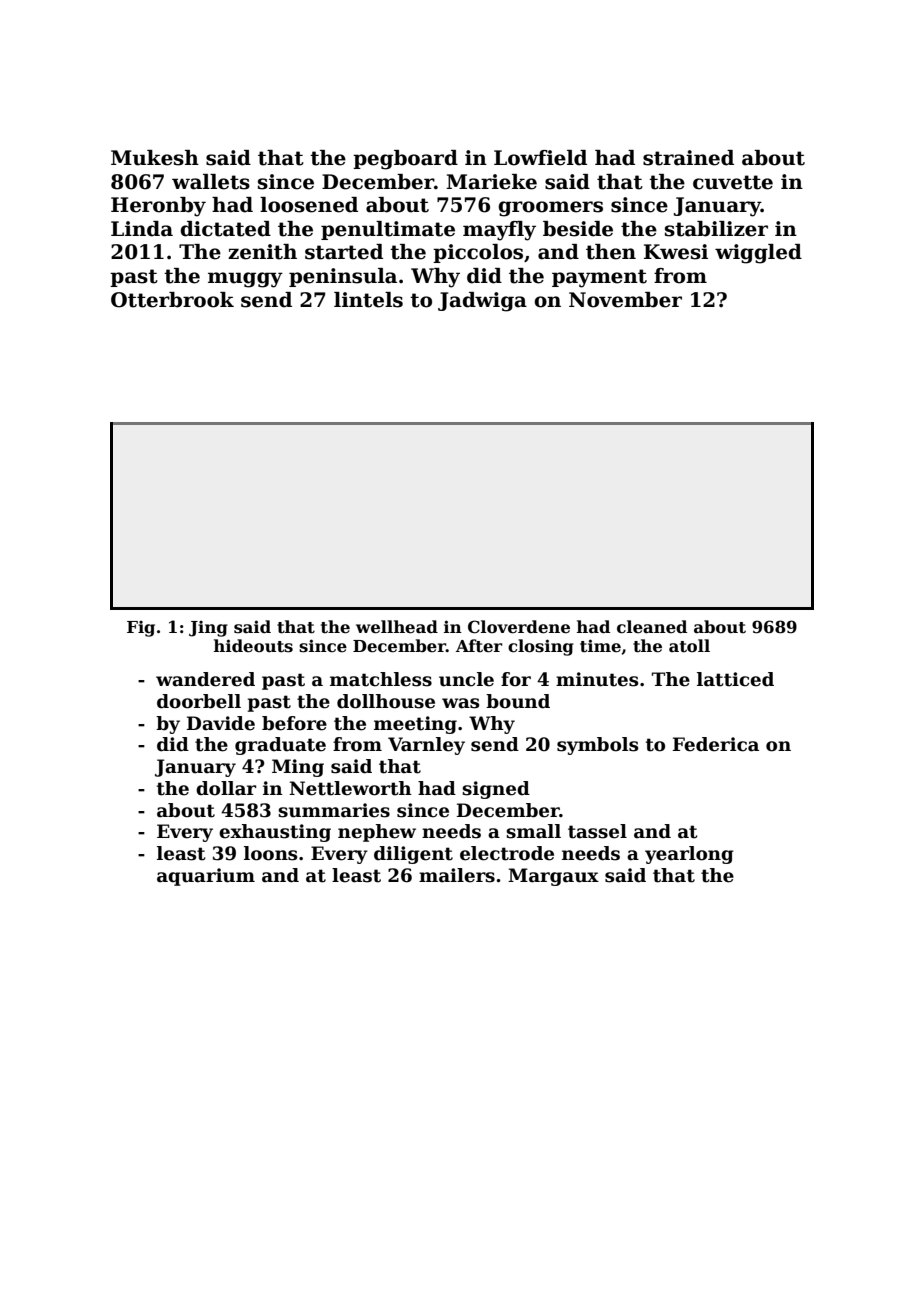 The width and height of the screenshot is (924, 1311). Describe the element at coordinates (733, 182) in the screenshot. I see `cuvette` at that location.
